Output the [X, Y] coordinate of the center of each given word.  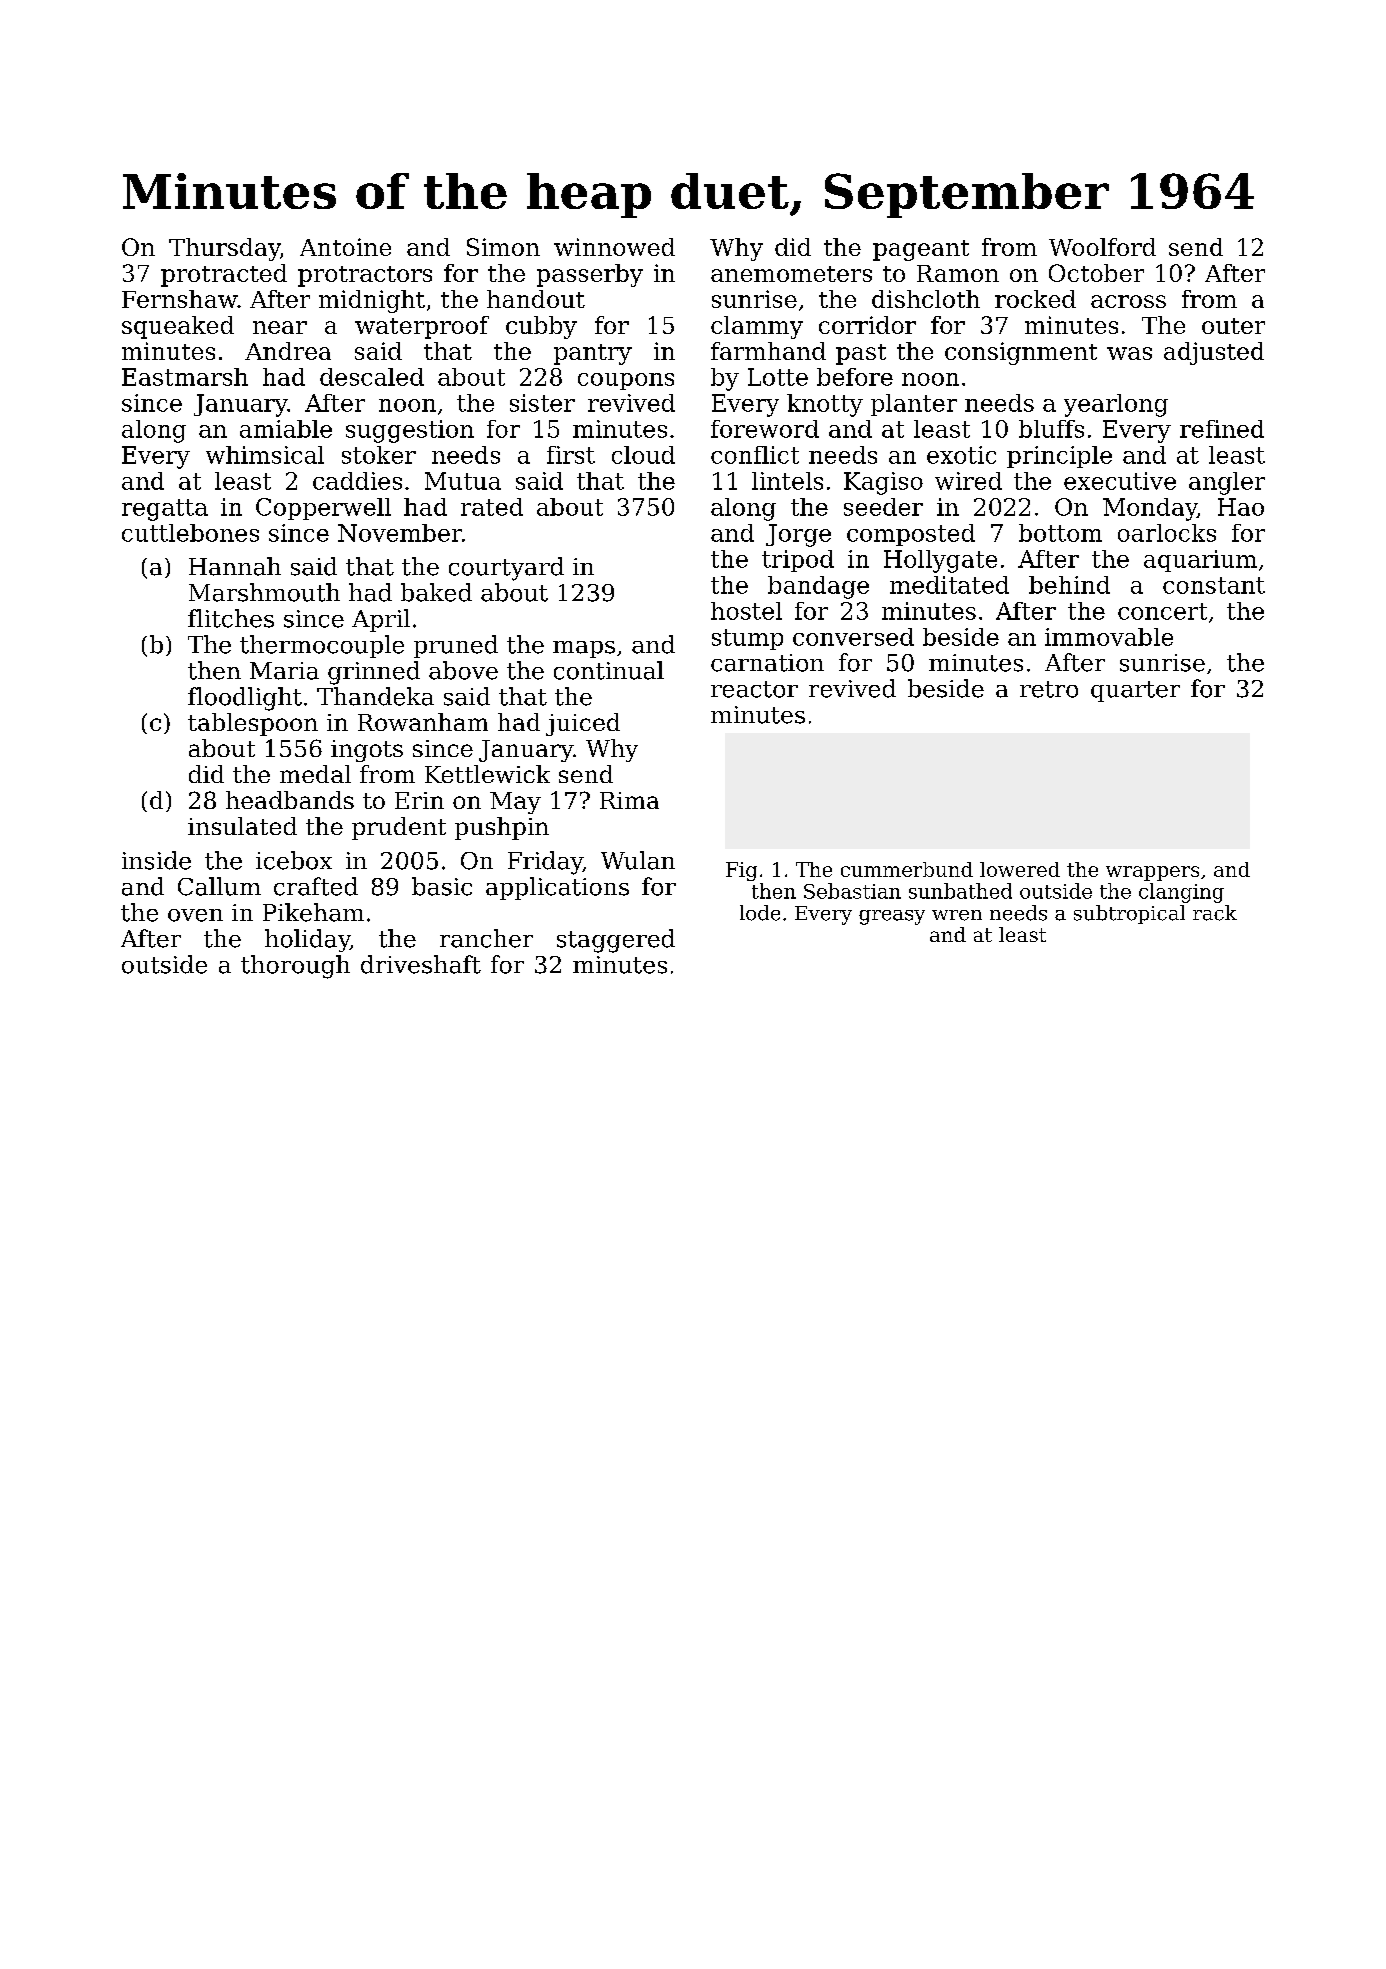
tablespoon [253, 724]
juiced [583, 724]
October [1096, 273]
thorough [295, 967]
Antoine [345, 247]
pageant [921, 250]
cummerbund [907, 869]
